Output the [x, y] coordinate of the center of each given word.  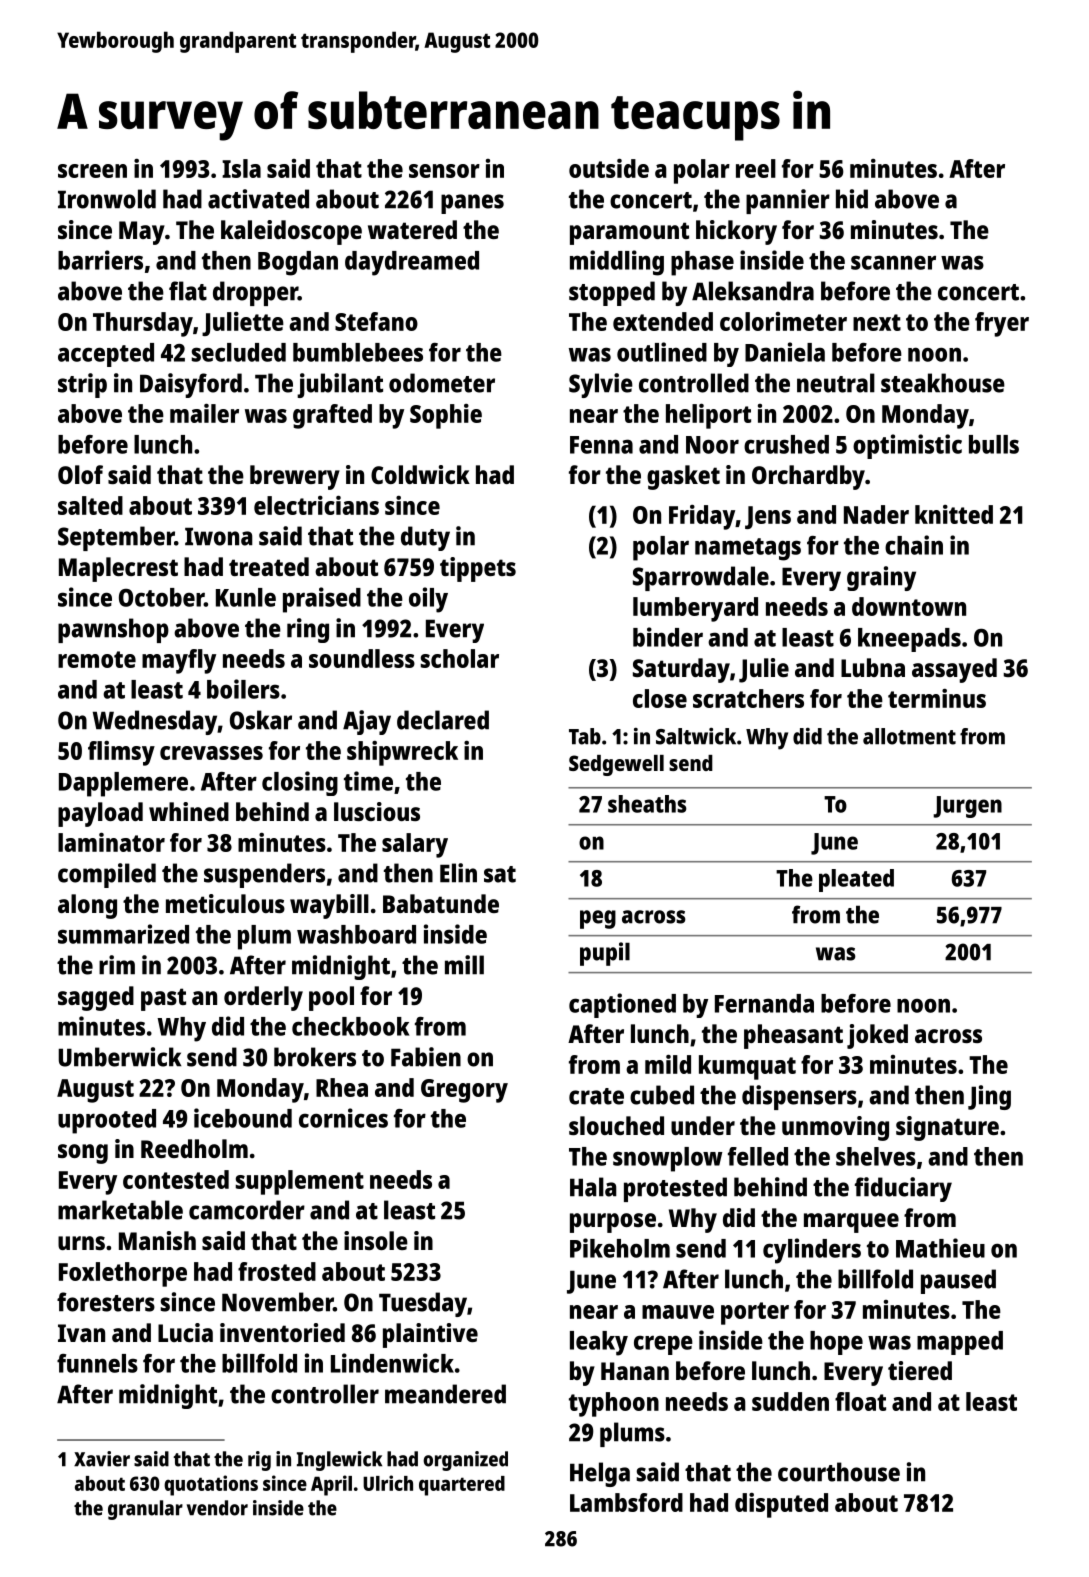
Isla [241, 168]
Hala [593, 1187]
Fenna [601, 445]
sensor [444, 171]
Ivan [81, 1333]
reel [756, 168]
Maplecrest [118, 569]
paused [958, 1281]
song [83, 1154]
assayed [954, 670]
